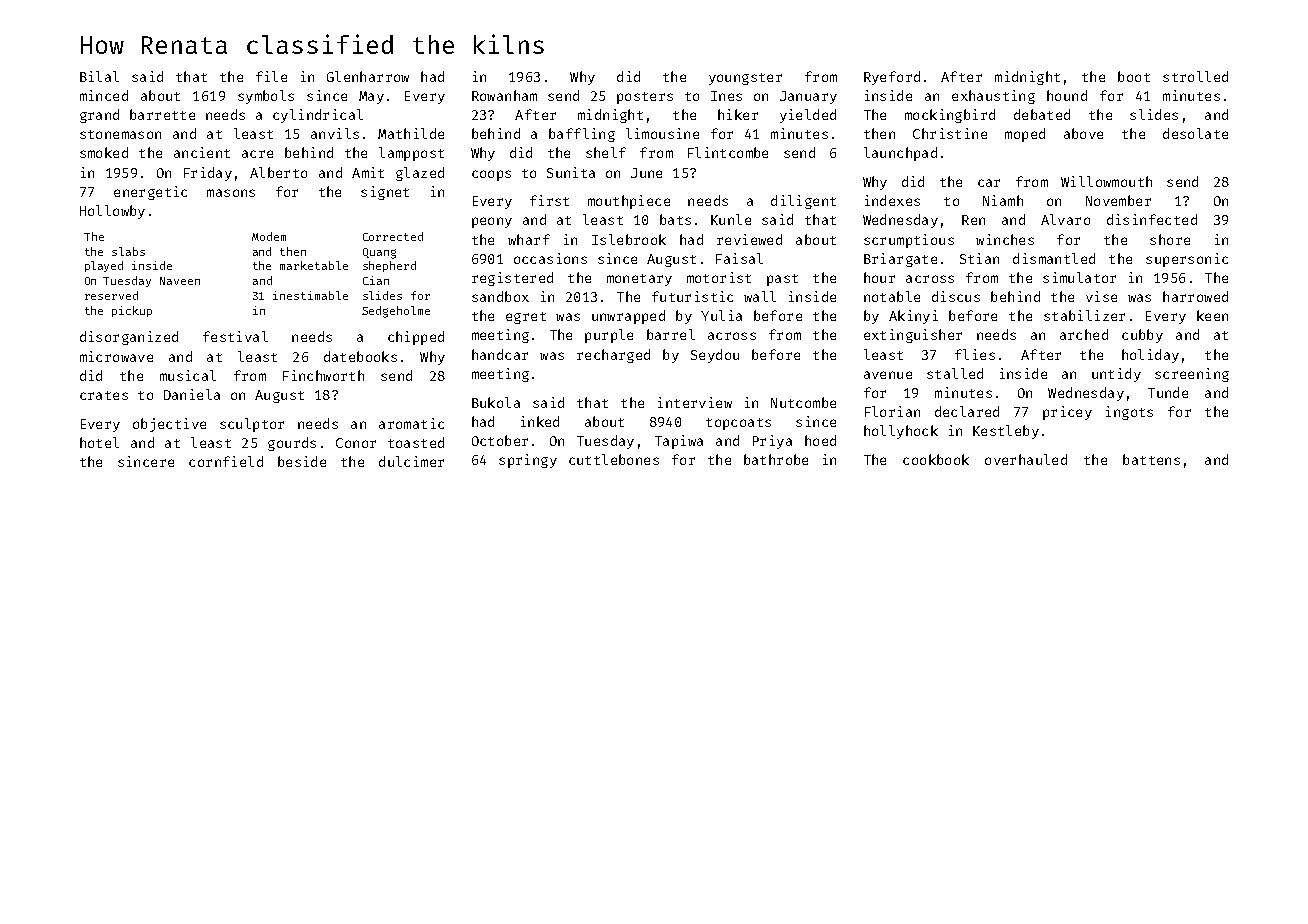  Describe the element at coordinates (745, 79) in the document. I see `youngster` at that location.
